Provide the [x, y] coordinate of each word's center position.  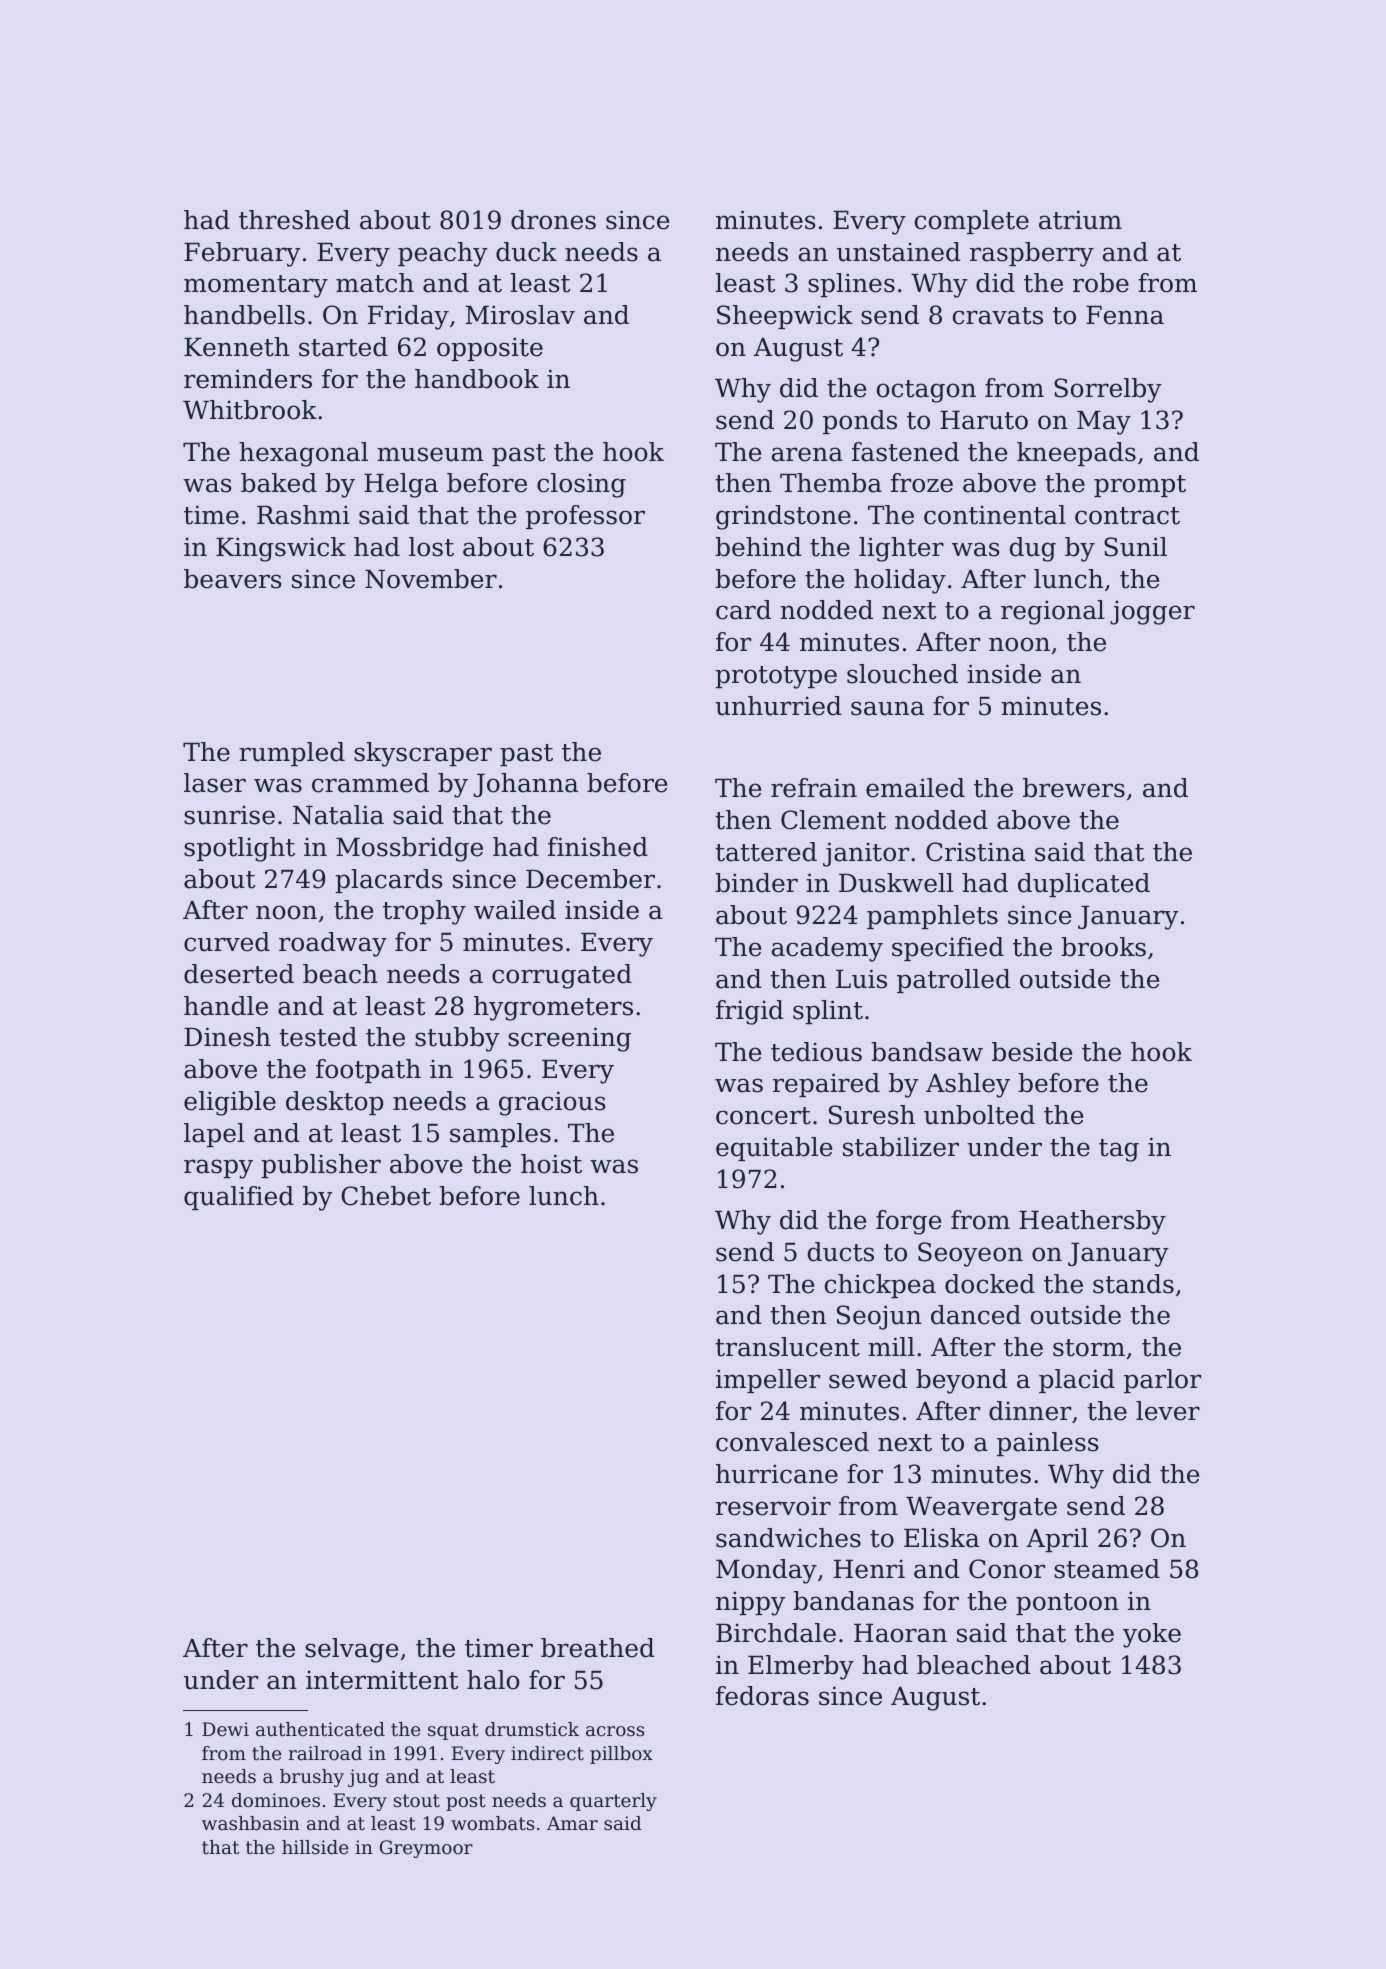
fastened [905, 452]
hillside [315, 1847]
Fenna [1125, 315]
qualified [239, 1198]
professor [585, 517]
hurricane [777, 1474]
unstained [899, 252]
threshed [294, 220]
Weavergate [981, 1509]
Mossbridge [409, 849]
